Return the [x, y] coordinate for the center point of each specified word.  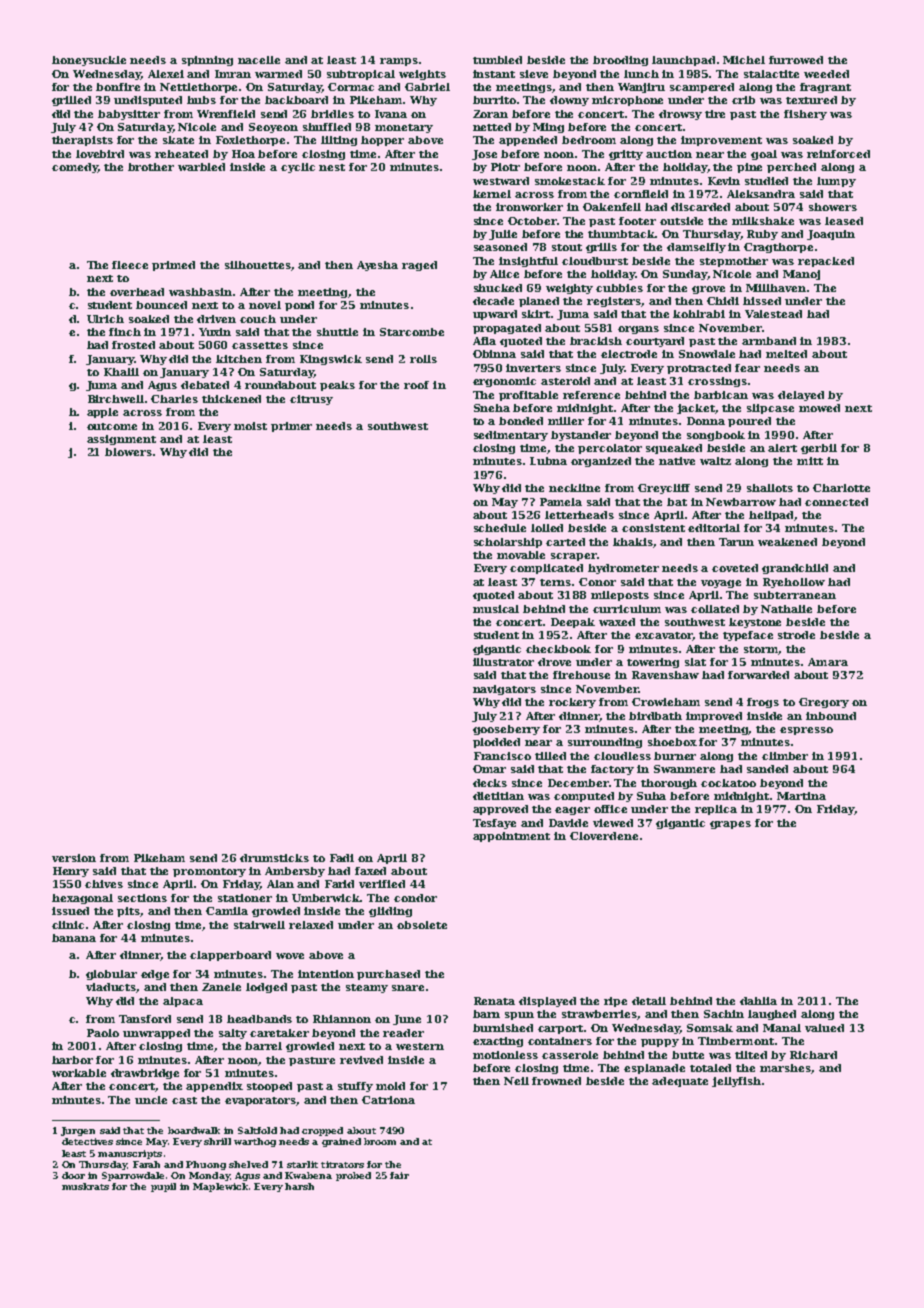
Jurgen [78, 1131]
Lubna [548, 461]
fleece [130, 265]
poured [749, 422]
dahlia [758, 1001]
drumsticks [274, 858]
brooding [620, 61]
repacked [826, 262]
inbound [831, 716]
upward [495, 315]
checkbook [558, 649]
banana [74, 938]
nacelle [259, 60]
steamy [367, 988]
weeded [826, 74]
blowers [128, 452]
